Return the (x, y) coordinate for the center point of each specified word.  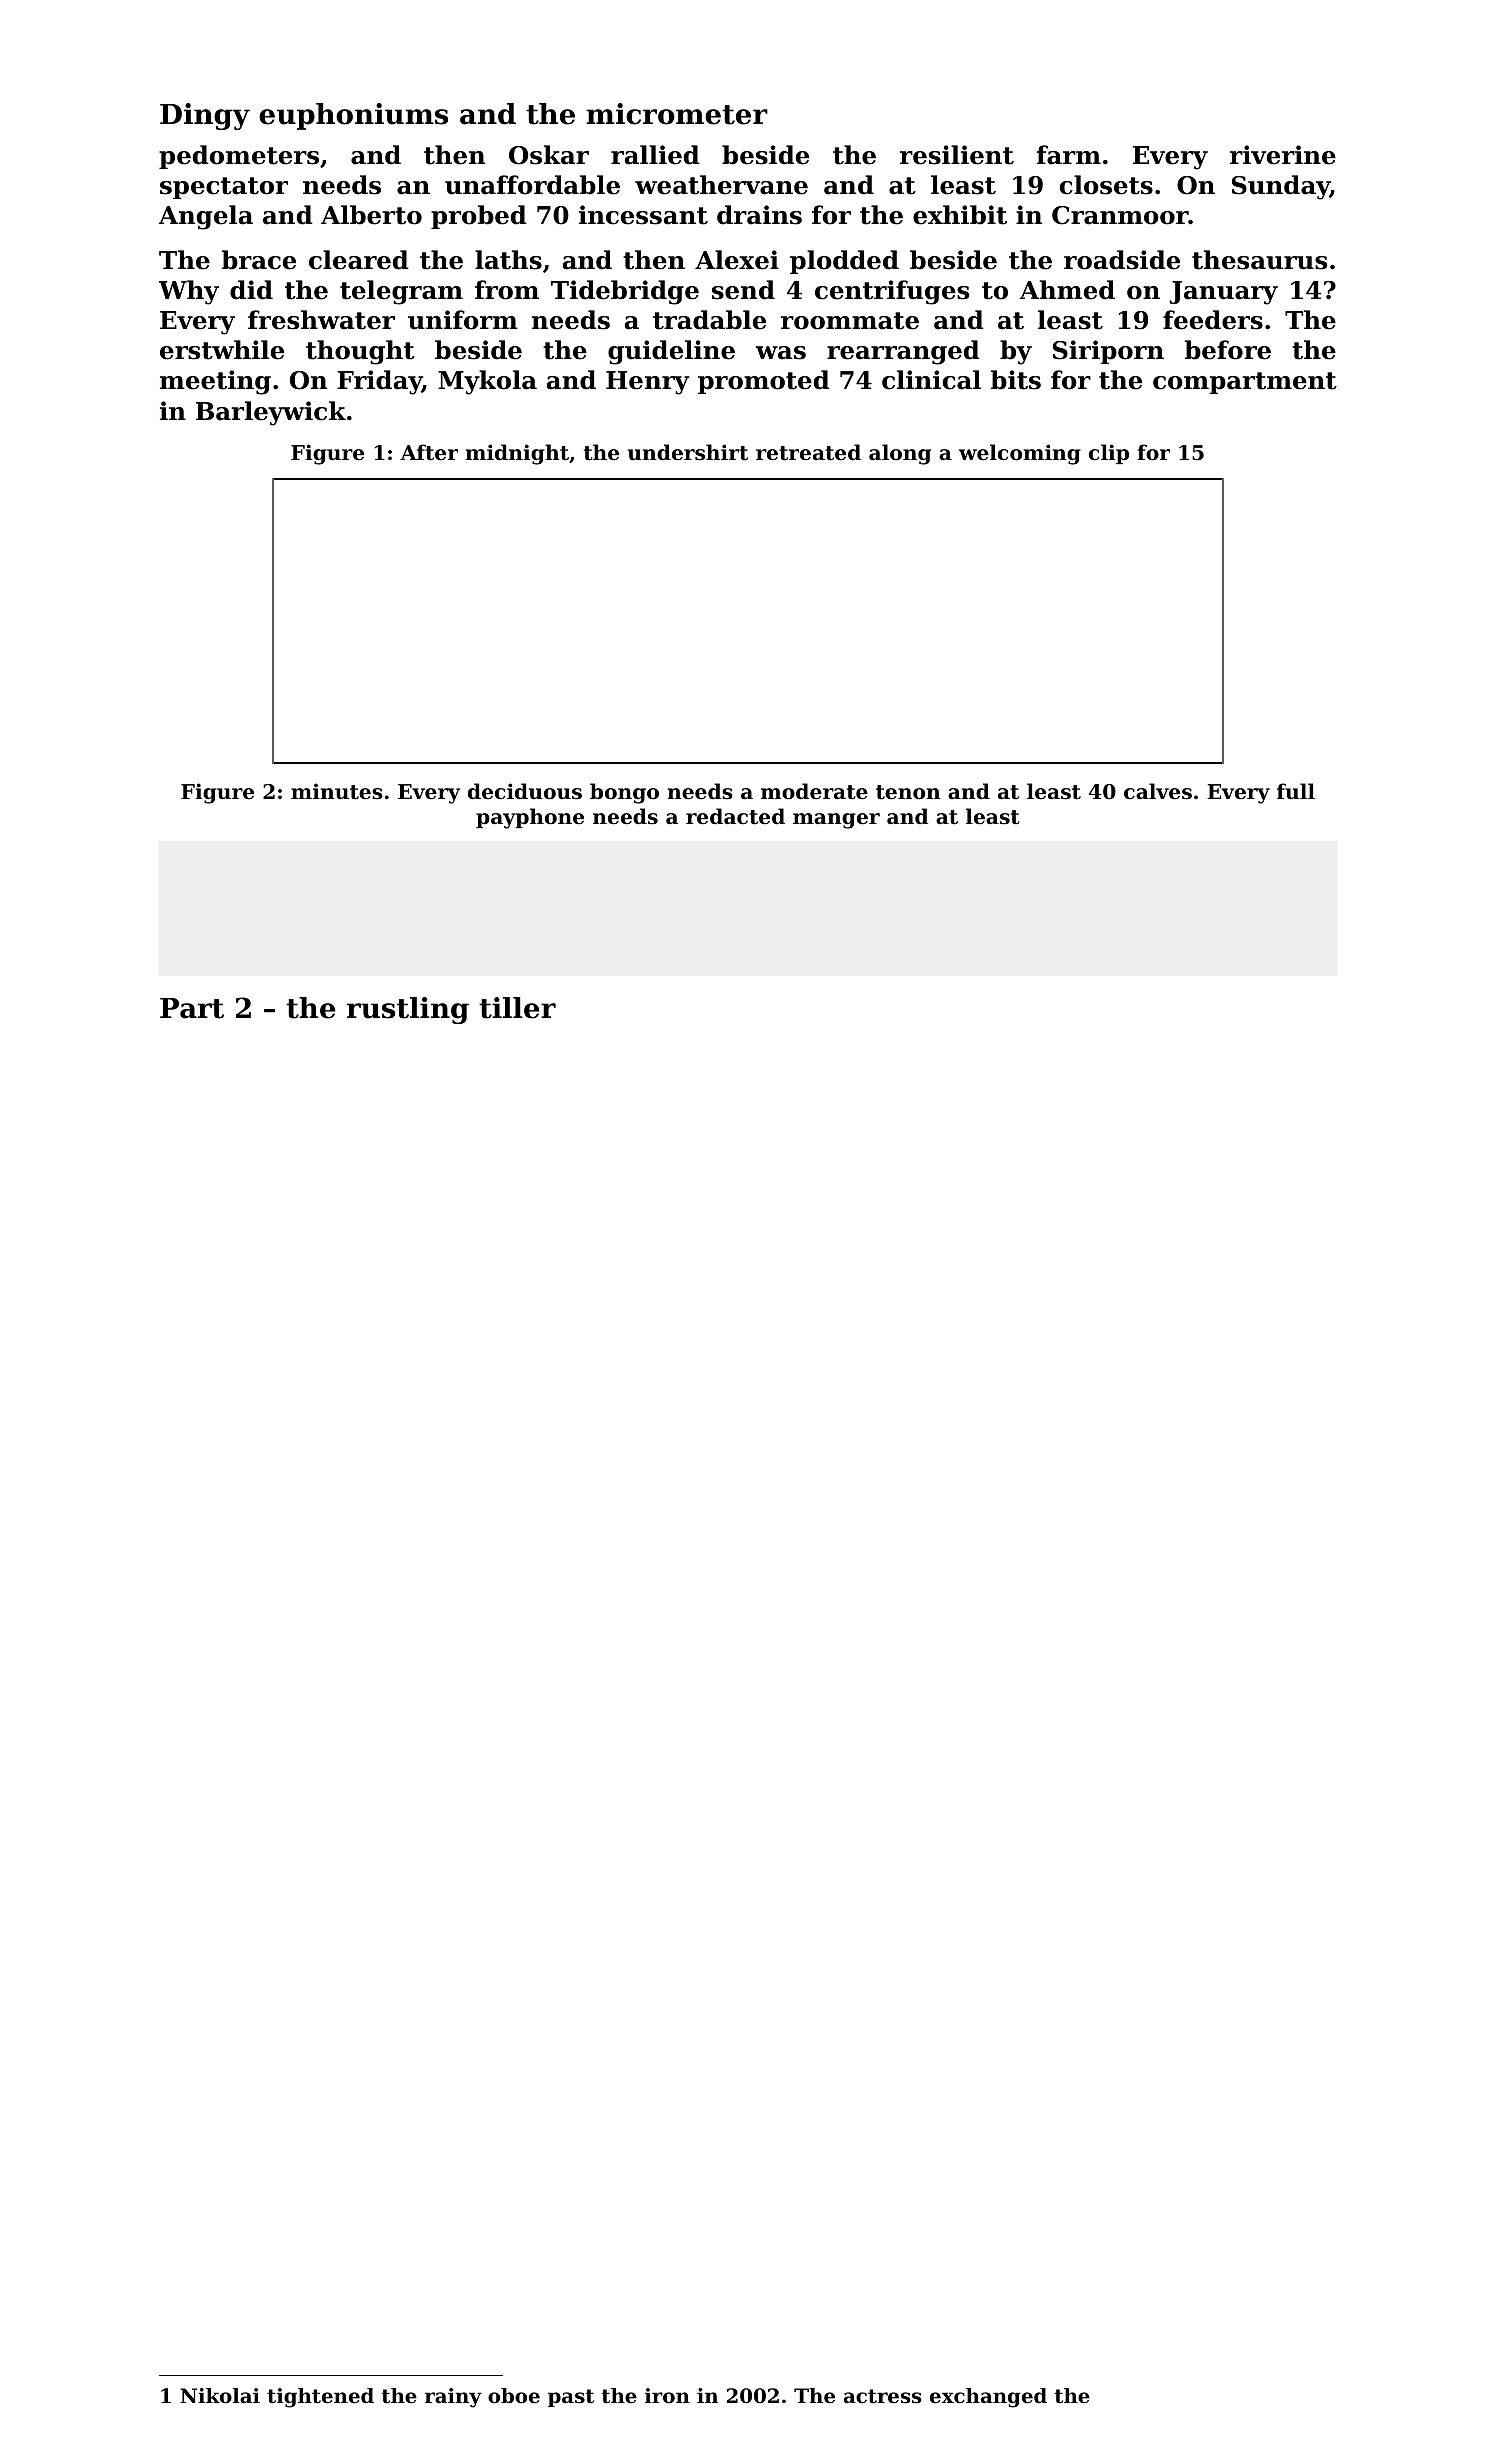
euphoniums (353, 116)
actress (883, 2396)
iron (667, 2396)
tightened (320, 2398)
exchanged (988, 2398)
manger (836, 821)
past (571, 2398)
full (1296, 791)
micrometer (677, 114)
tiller (517, 1008)
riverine (1283, 155)
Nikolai (220, 2396)
